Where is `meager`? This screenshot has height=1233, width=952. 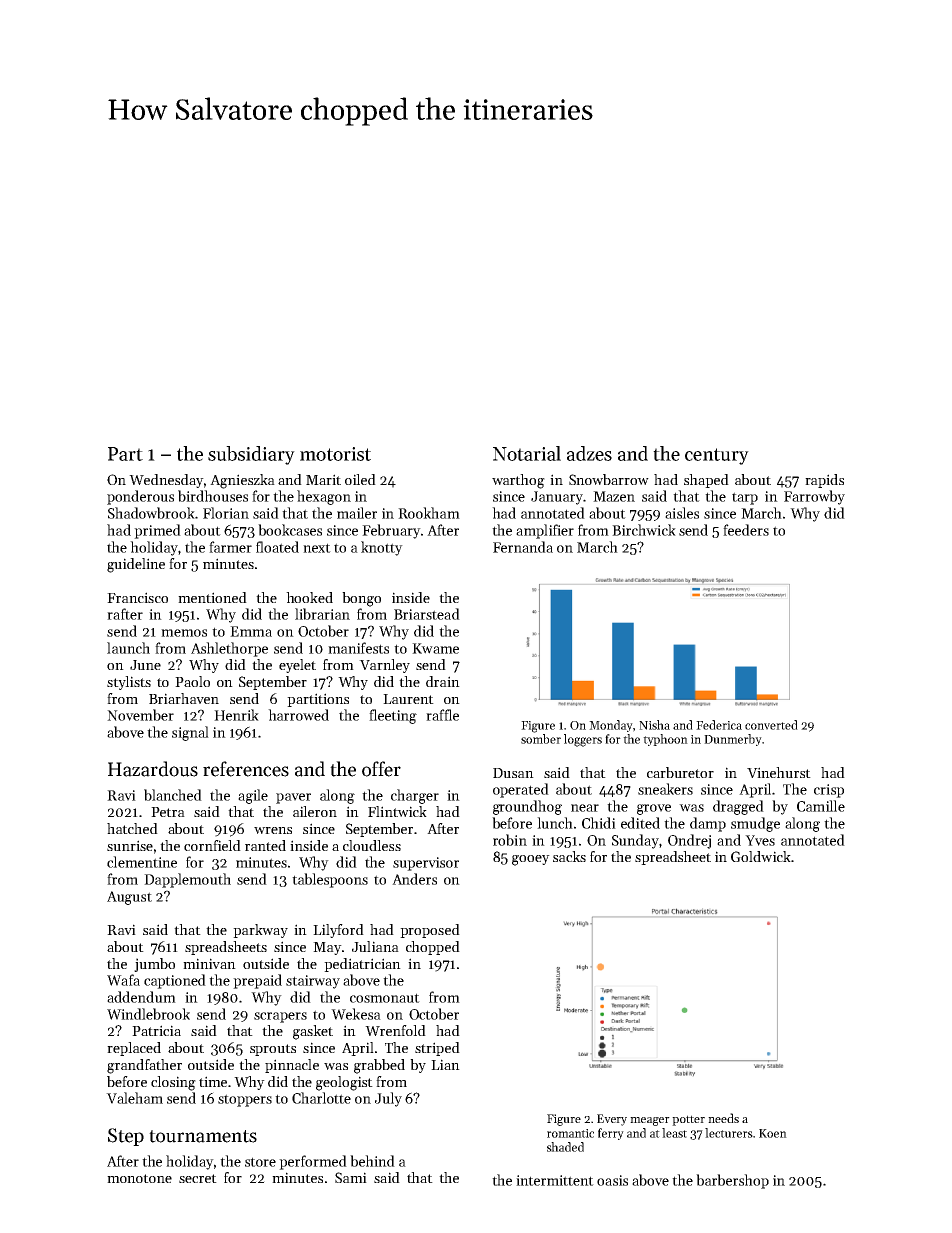 meager is located at coordinates (650, 1121).
